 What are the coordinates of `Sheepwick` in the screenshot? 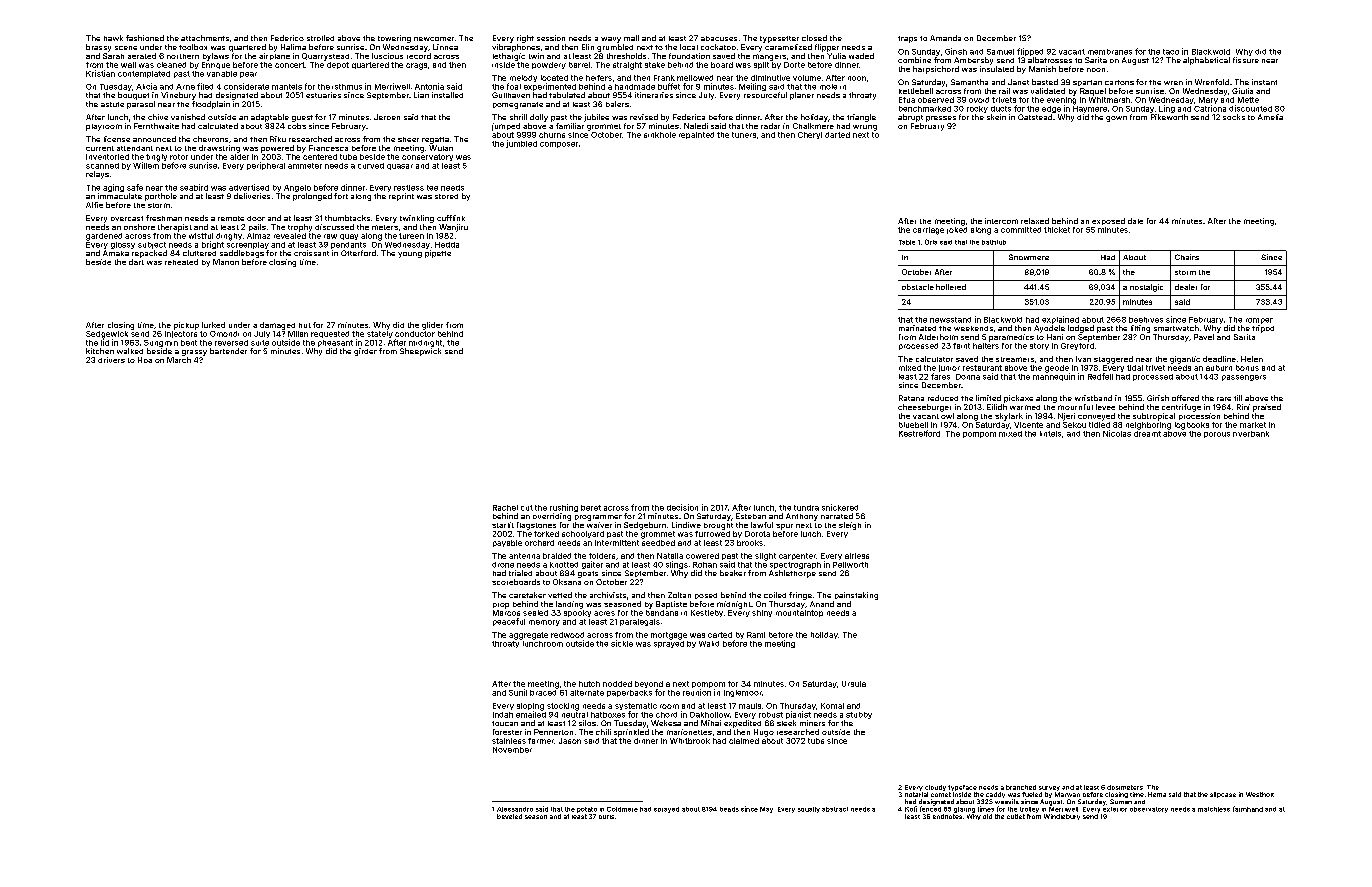 It's located at (420, 352).
